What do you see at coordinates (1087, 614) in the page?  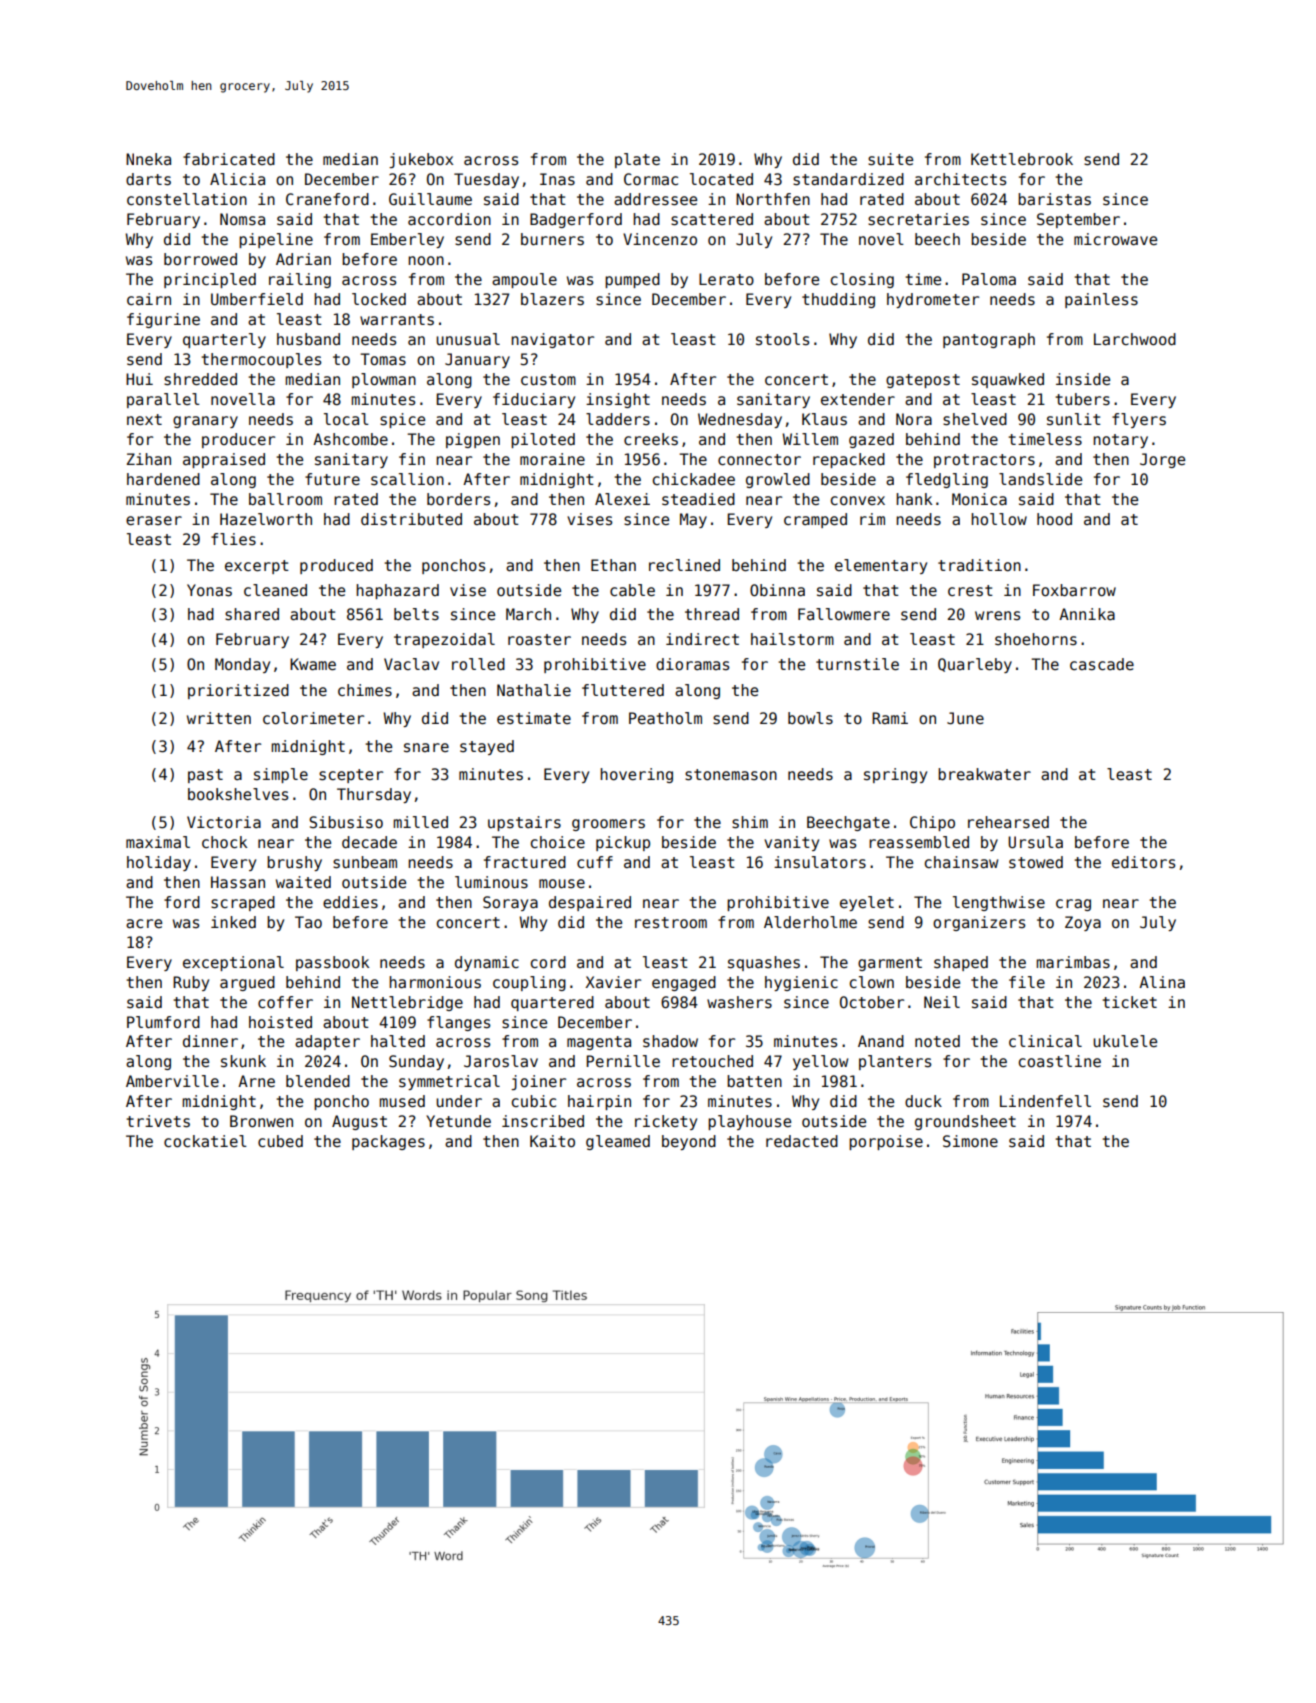 I see `Annika` at bounding box center [1087, 614].
